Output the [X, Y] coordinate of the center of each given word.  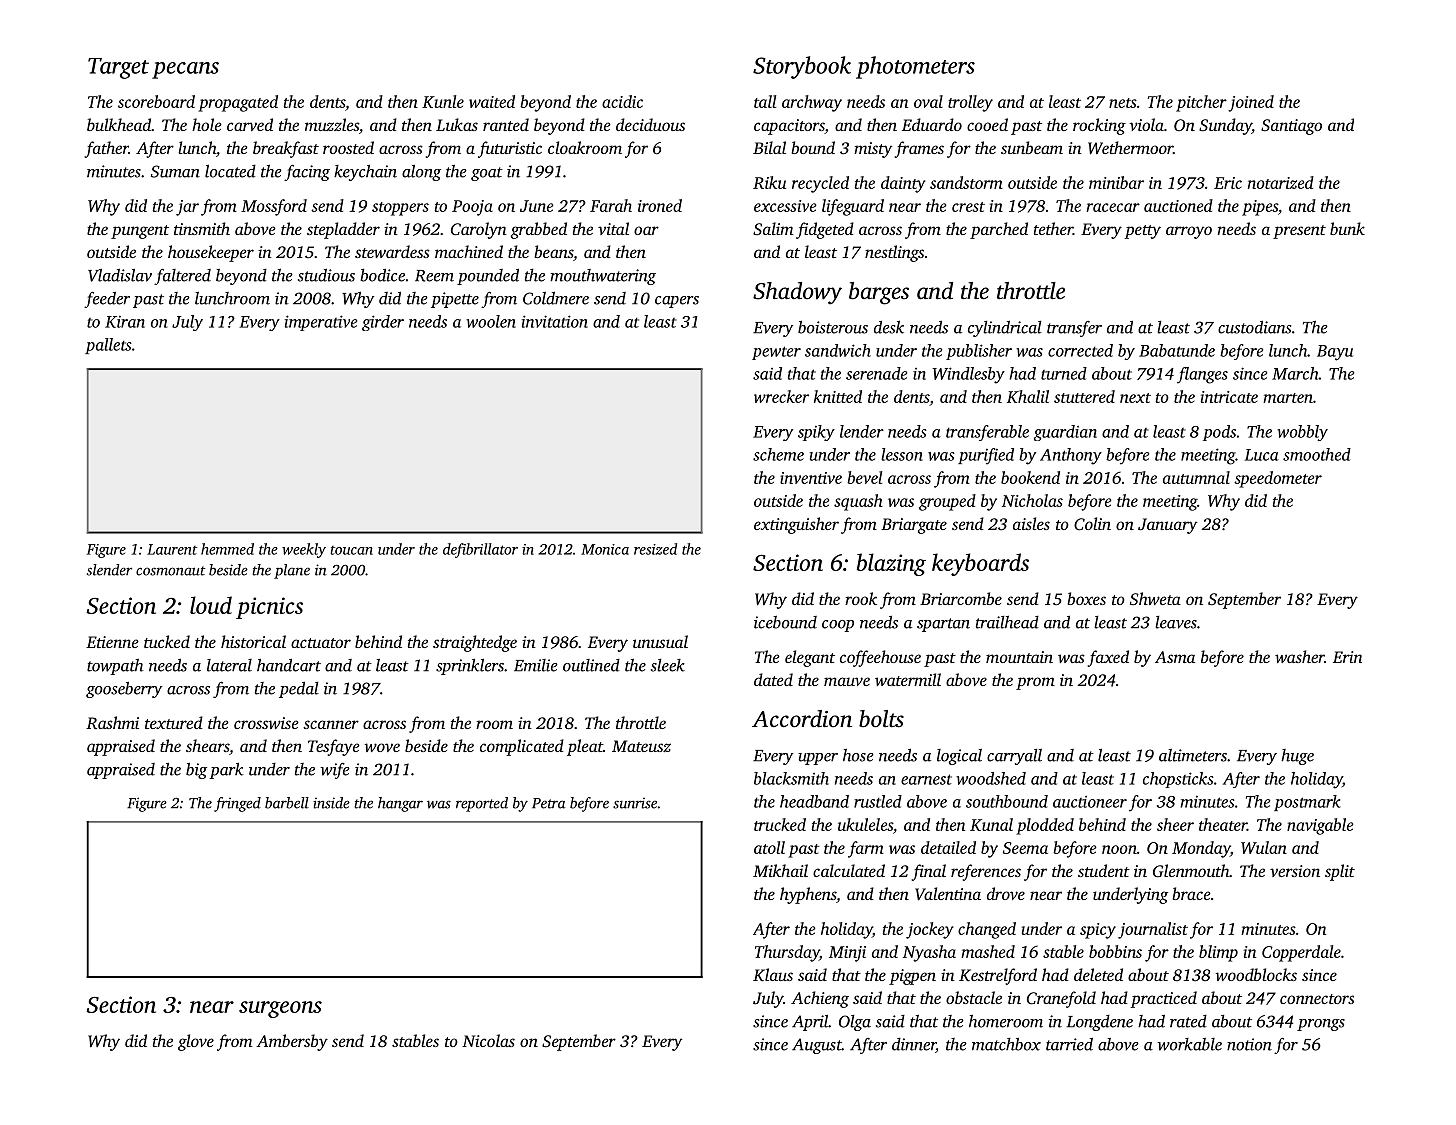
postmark [1307, 803]
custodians [1254, 327]
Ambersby [292, 1042]
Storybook [802, 67]
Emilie [536, 665]
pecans [185, 70]
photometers [915, 67]
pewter [776, 353]
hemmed [227, 549]
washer [1299, 656]
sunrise [635, 803]
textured [174, 722]
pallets [108, 346]
